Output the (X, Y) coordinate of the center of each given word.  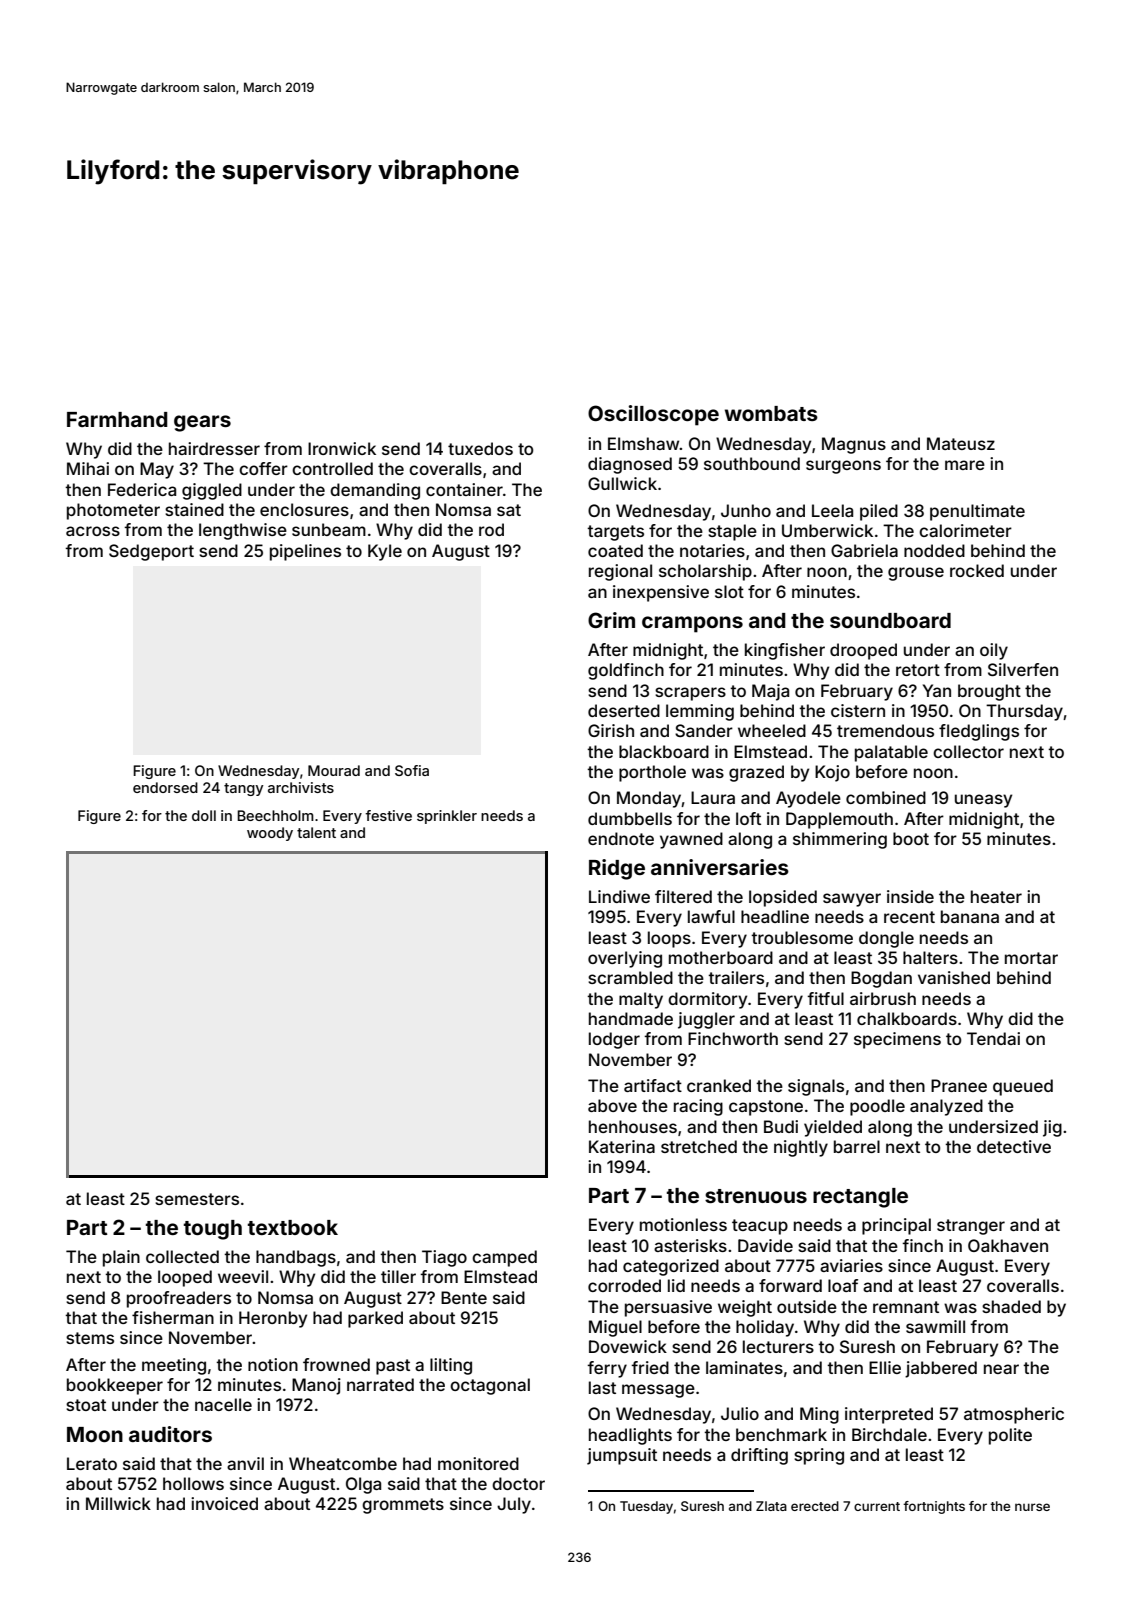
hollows (193, 1483)
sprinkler (447, 817)
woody (270, 834)
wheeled (772, 730)
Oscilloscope (653, 415)
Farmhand (117, 419)
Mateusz (961, 443)
